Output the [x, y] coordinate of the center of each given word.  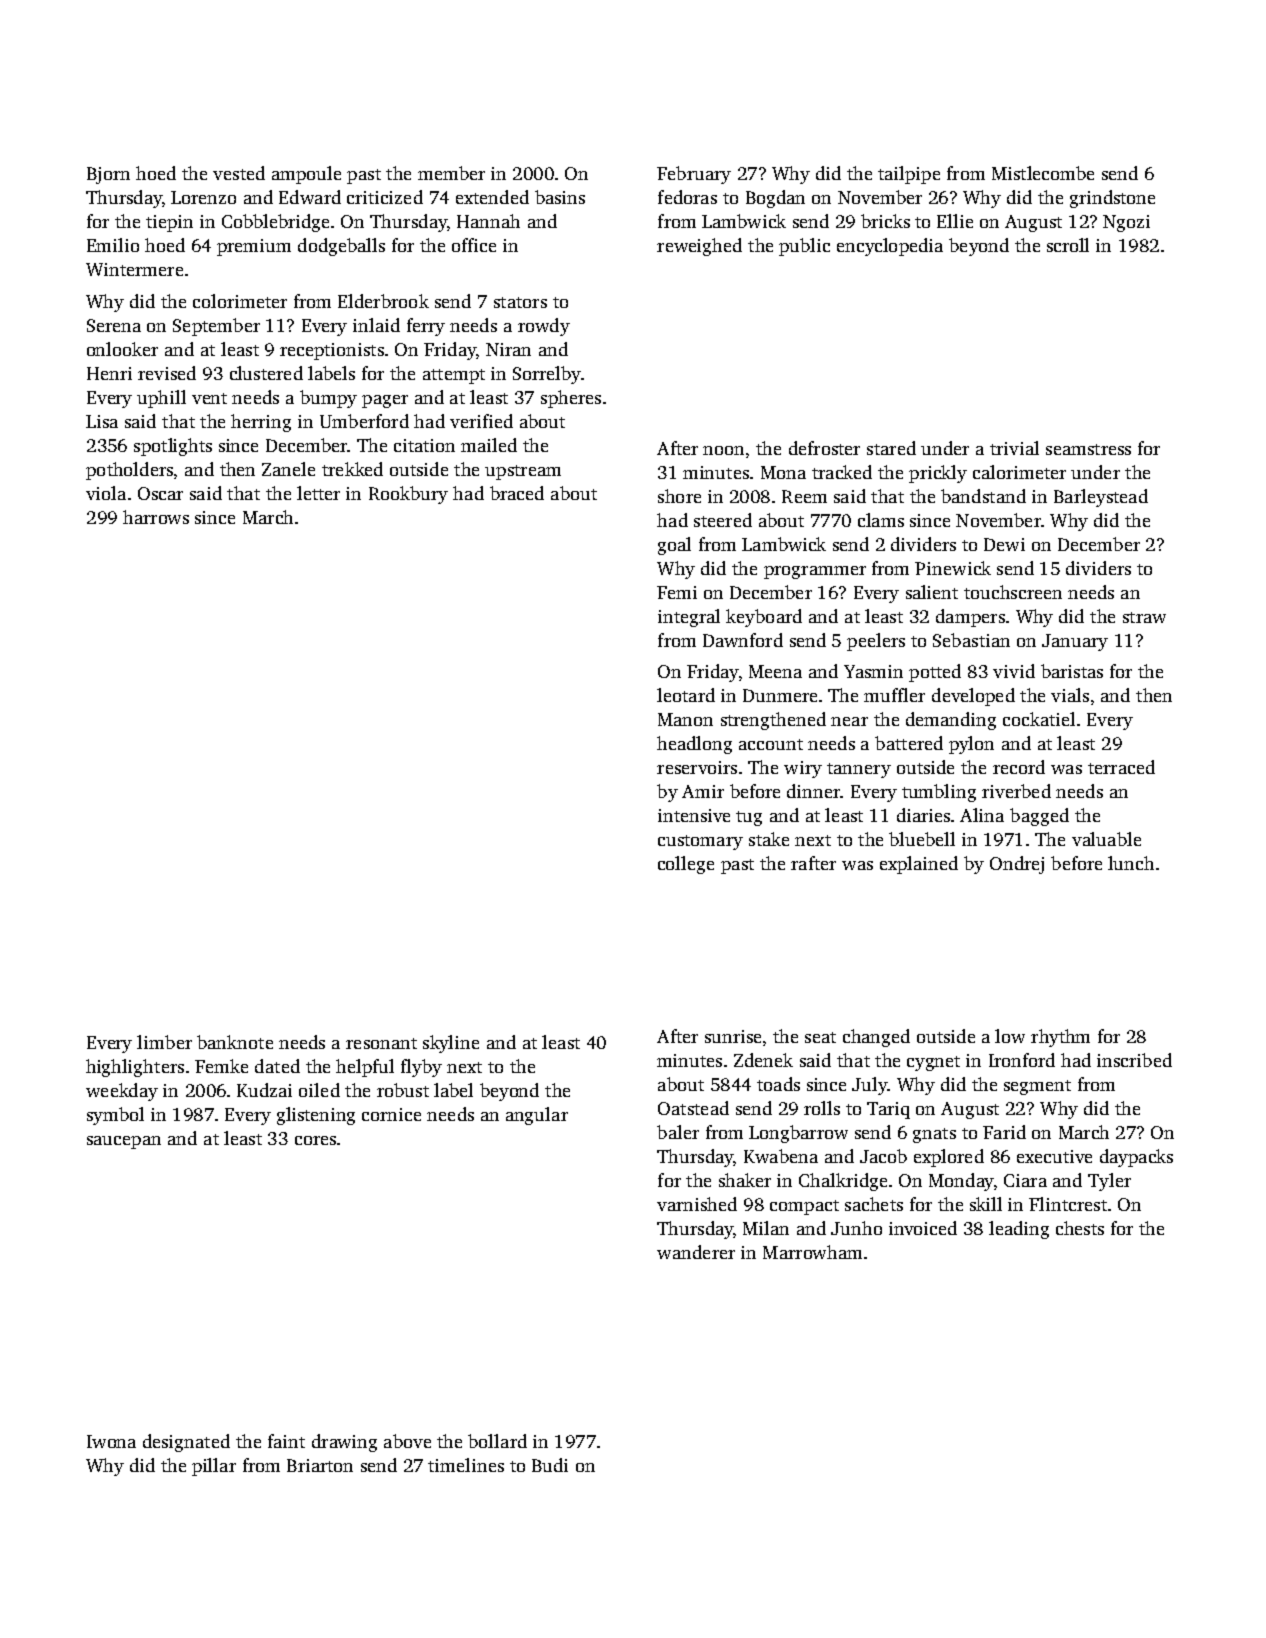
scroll [1068, 245]
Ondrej [1017, 865]
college [686, 865]
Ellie [955, 221]
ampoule [306, 175]
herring [261, 423]
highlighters [135, 1068]
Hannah [488, 221]
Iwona [111, 1441]
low [1010, 1036]
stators [520, 302]
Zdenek [763, 1060]
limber [164, 1042]
